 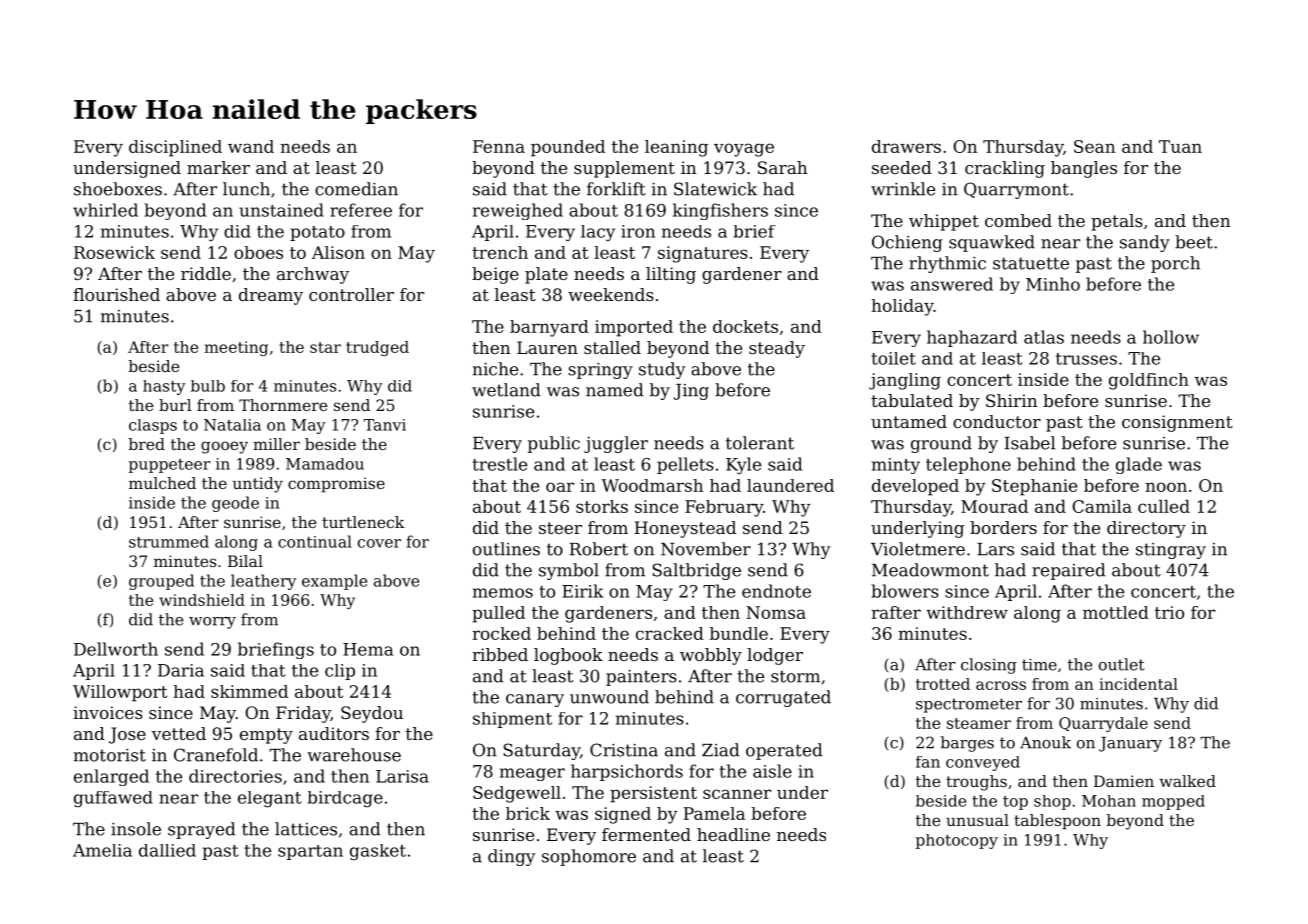 I want to click on Daria, so click(x=181, y=670).
